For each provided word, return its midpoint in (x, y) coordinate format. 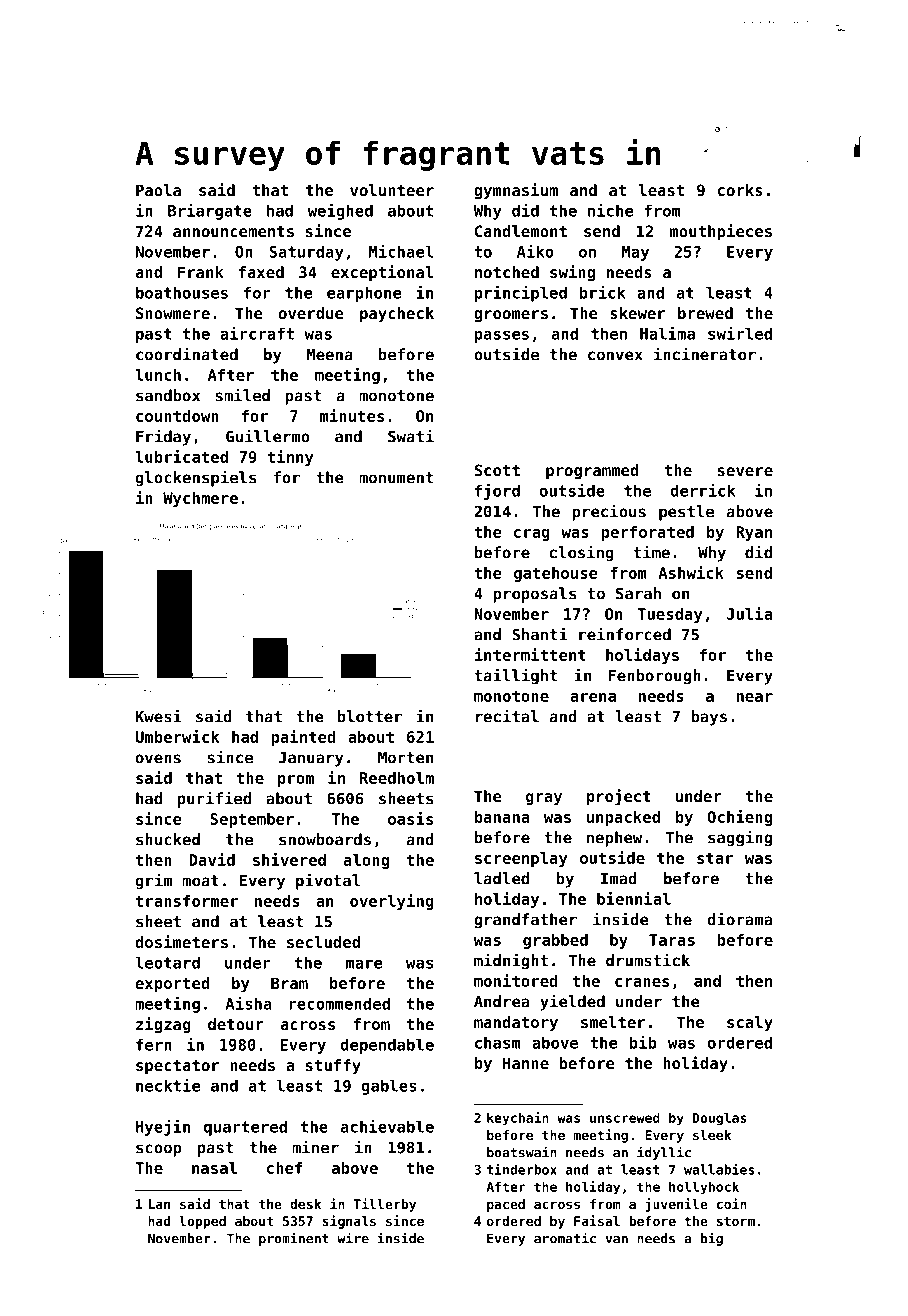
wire (353, 1238)
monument (396, 478)
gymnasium (516, 191)
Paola (158, 190)
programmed (592, 472)
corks (740, 190)
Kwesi (159, 716)
